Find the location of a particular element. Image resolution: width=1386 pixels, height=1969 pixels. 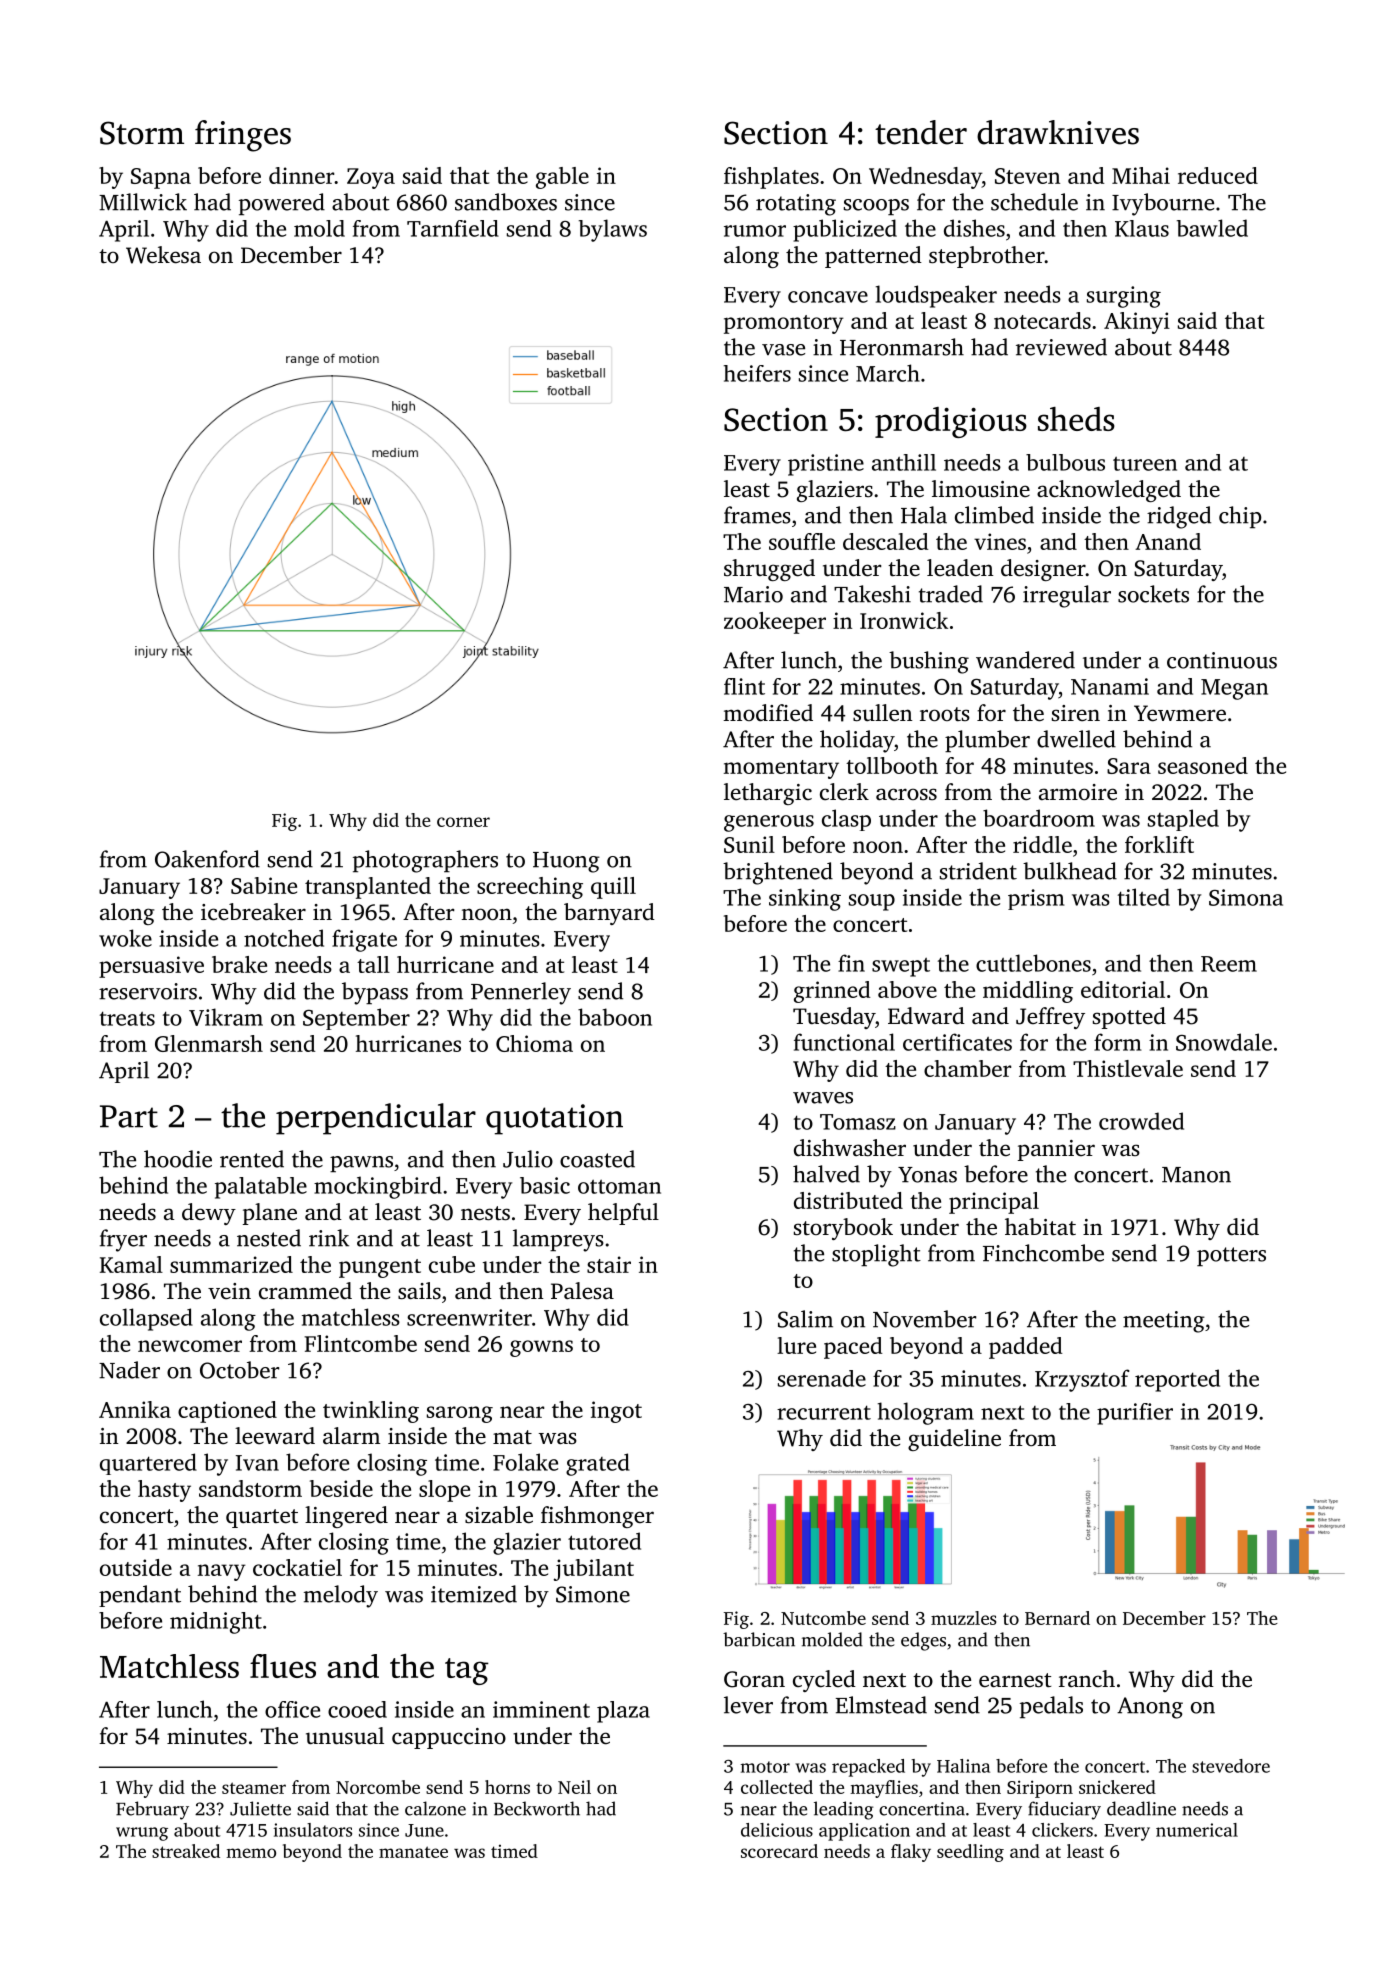

scoops is located at coordinates (876, 207).
